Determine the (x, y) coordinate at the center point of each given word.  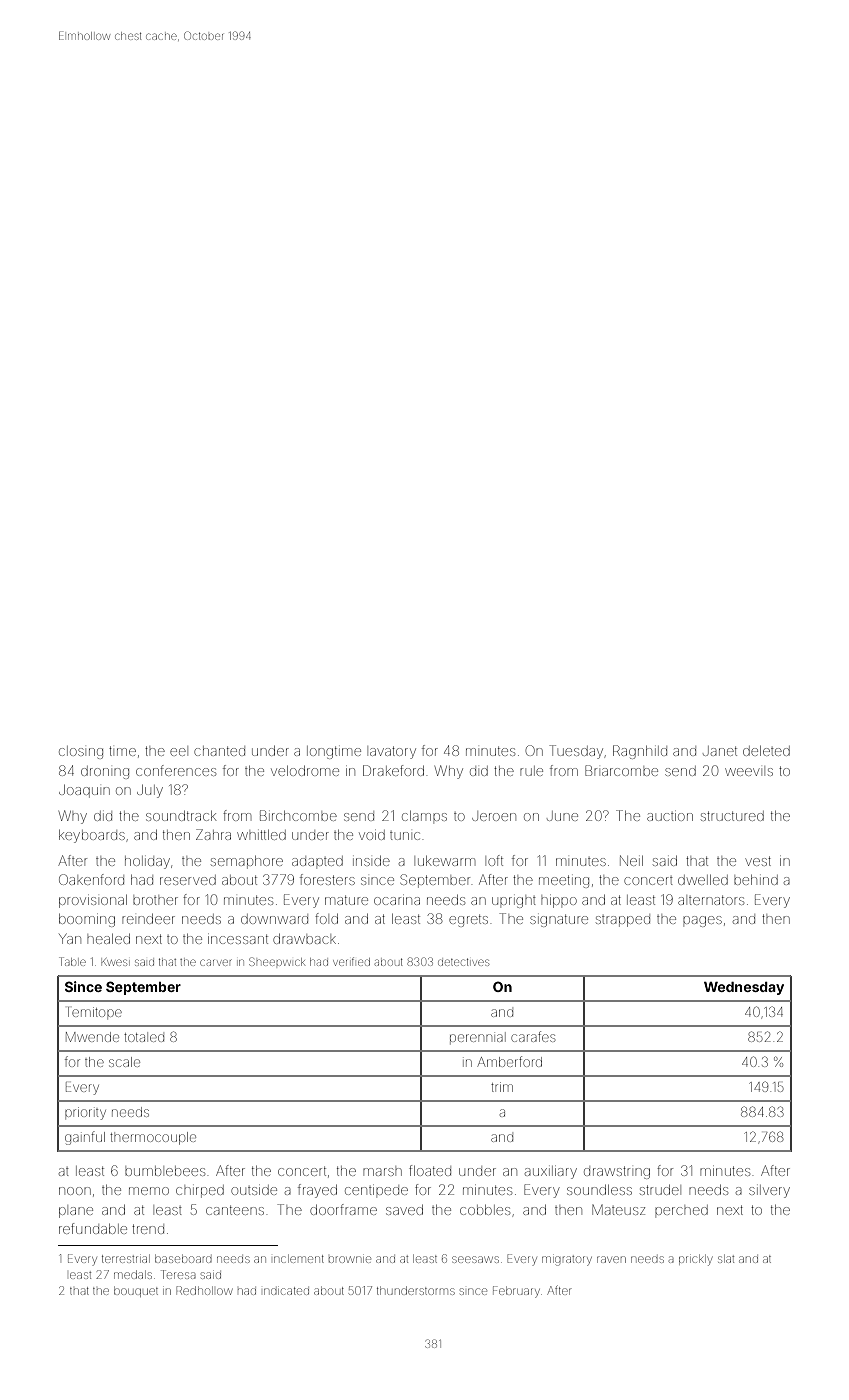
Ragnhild (640, 752)
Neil (631, 860)
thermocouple (153, 1138)
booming (87, 920)
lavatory (393, 752)
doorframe (343, 1209)
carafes (533, 1036)
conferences (176, 770)
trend (148, 1229)
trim (502, 1087)
